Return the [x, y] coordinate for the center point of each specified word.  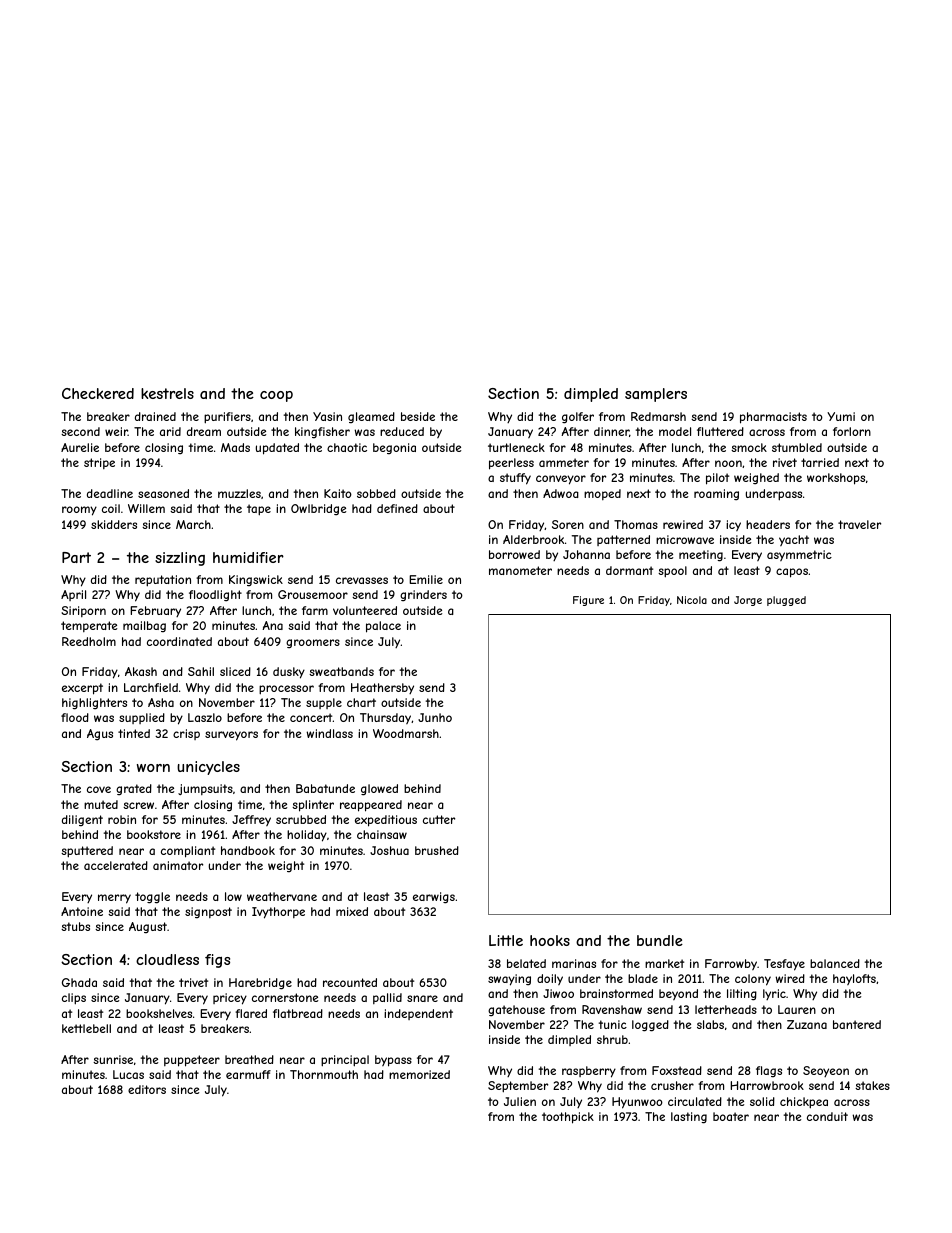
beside [418, 416]
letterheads [726, 1009]
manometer [520, 570]
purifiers [227, 418]
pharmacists [773, 418]
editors [147, 1089]
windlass [329, 733]
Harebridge [260, 984]
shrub [612, 1039]
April [73, 595]
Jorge [748, 601]
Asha [161, 702]
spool [672, 572]
